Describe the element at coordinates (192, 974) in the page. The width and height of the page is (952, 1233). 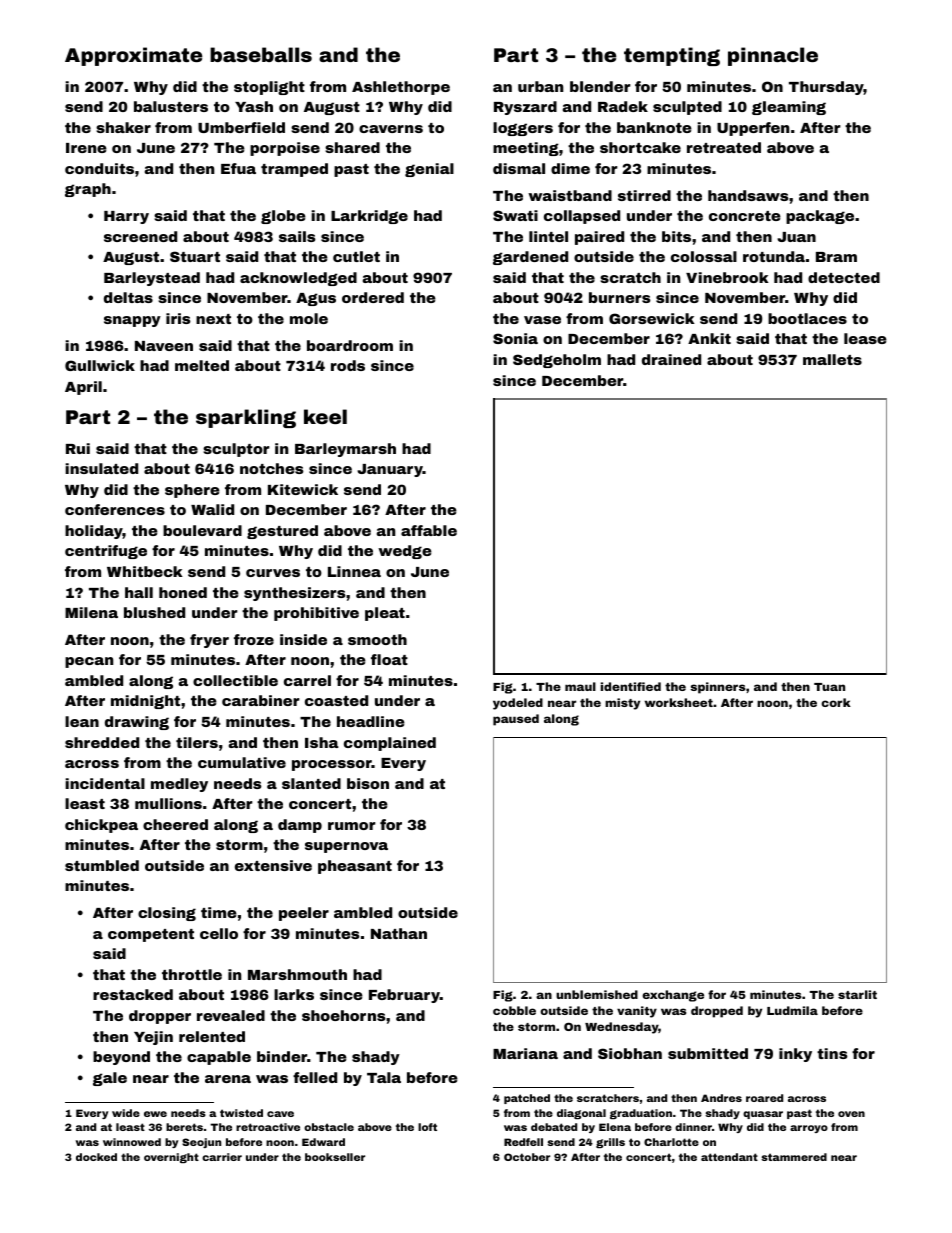
I see `throttle` at that location.
